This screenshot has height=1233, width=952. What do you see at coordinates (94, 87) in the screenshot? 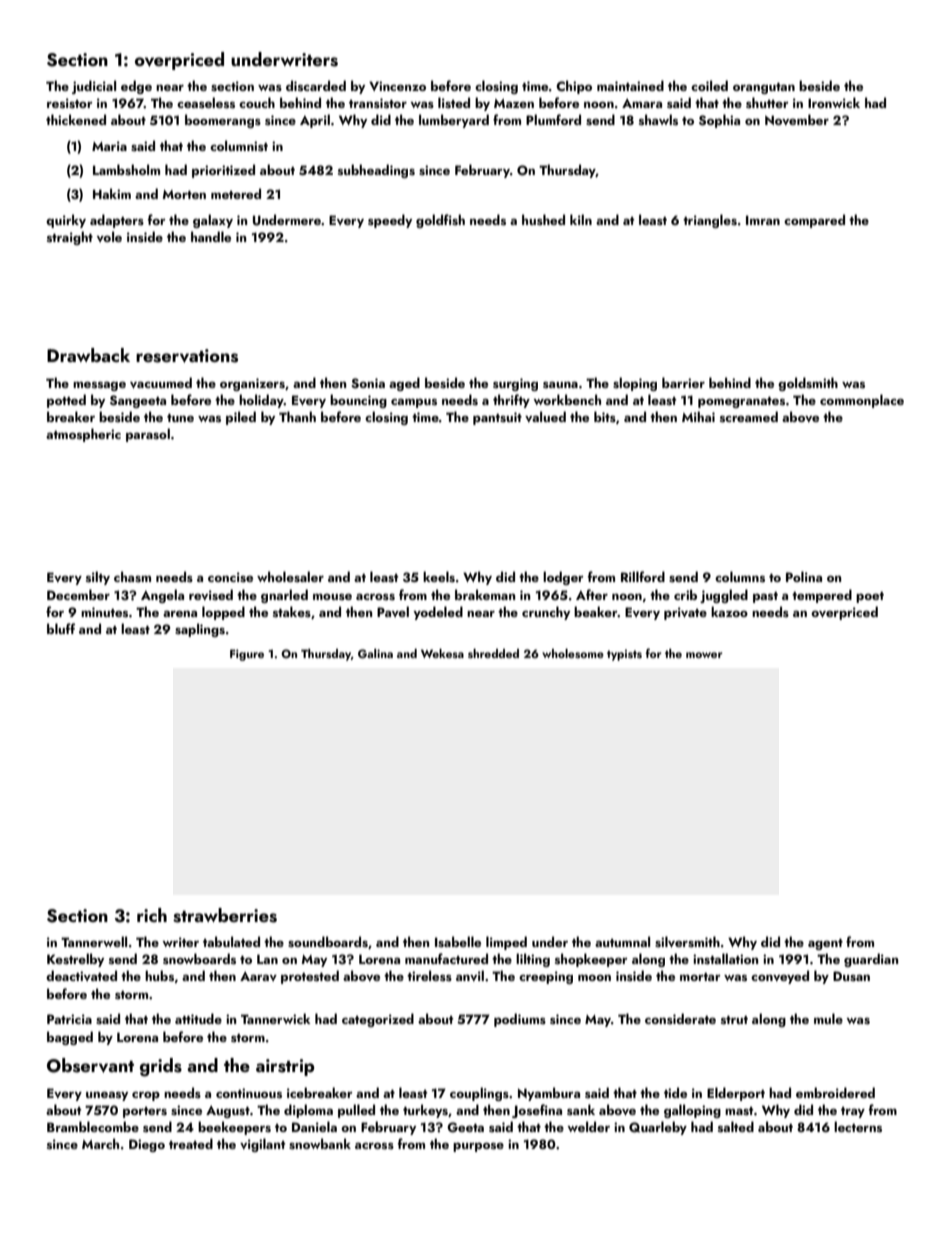
I see `judicial` at bounding box center [94, 87].
